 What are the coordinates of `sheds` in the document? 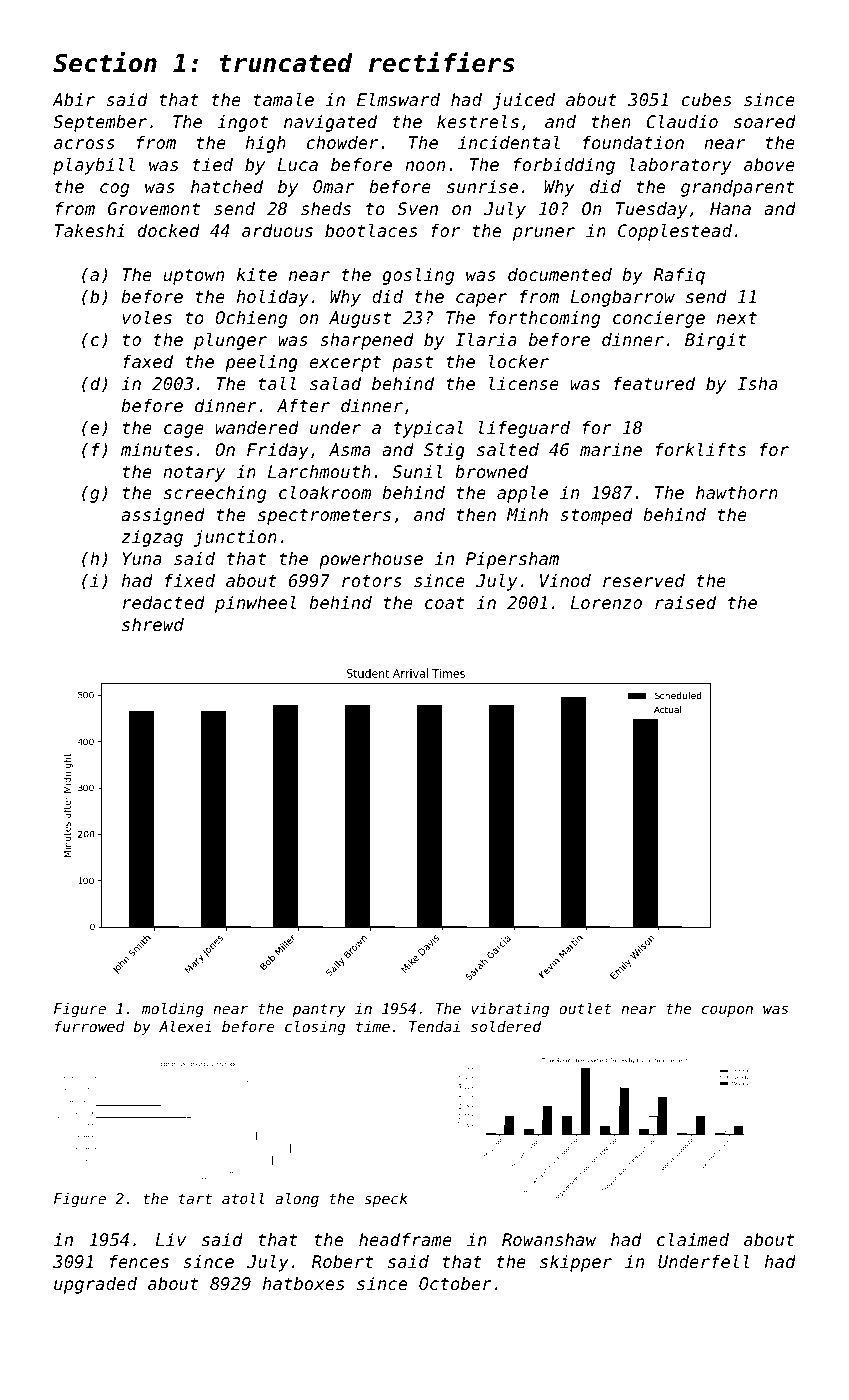 It's located at (326, 208).
